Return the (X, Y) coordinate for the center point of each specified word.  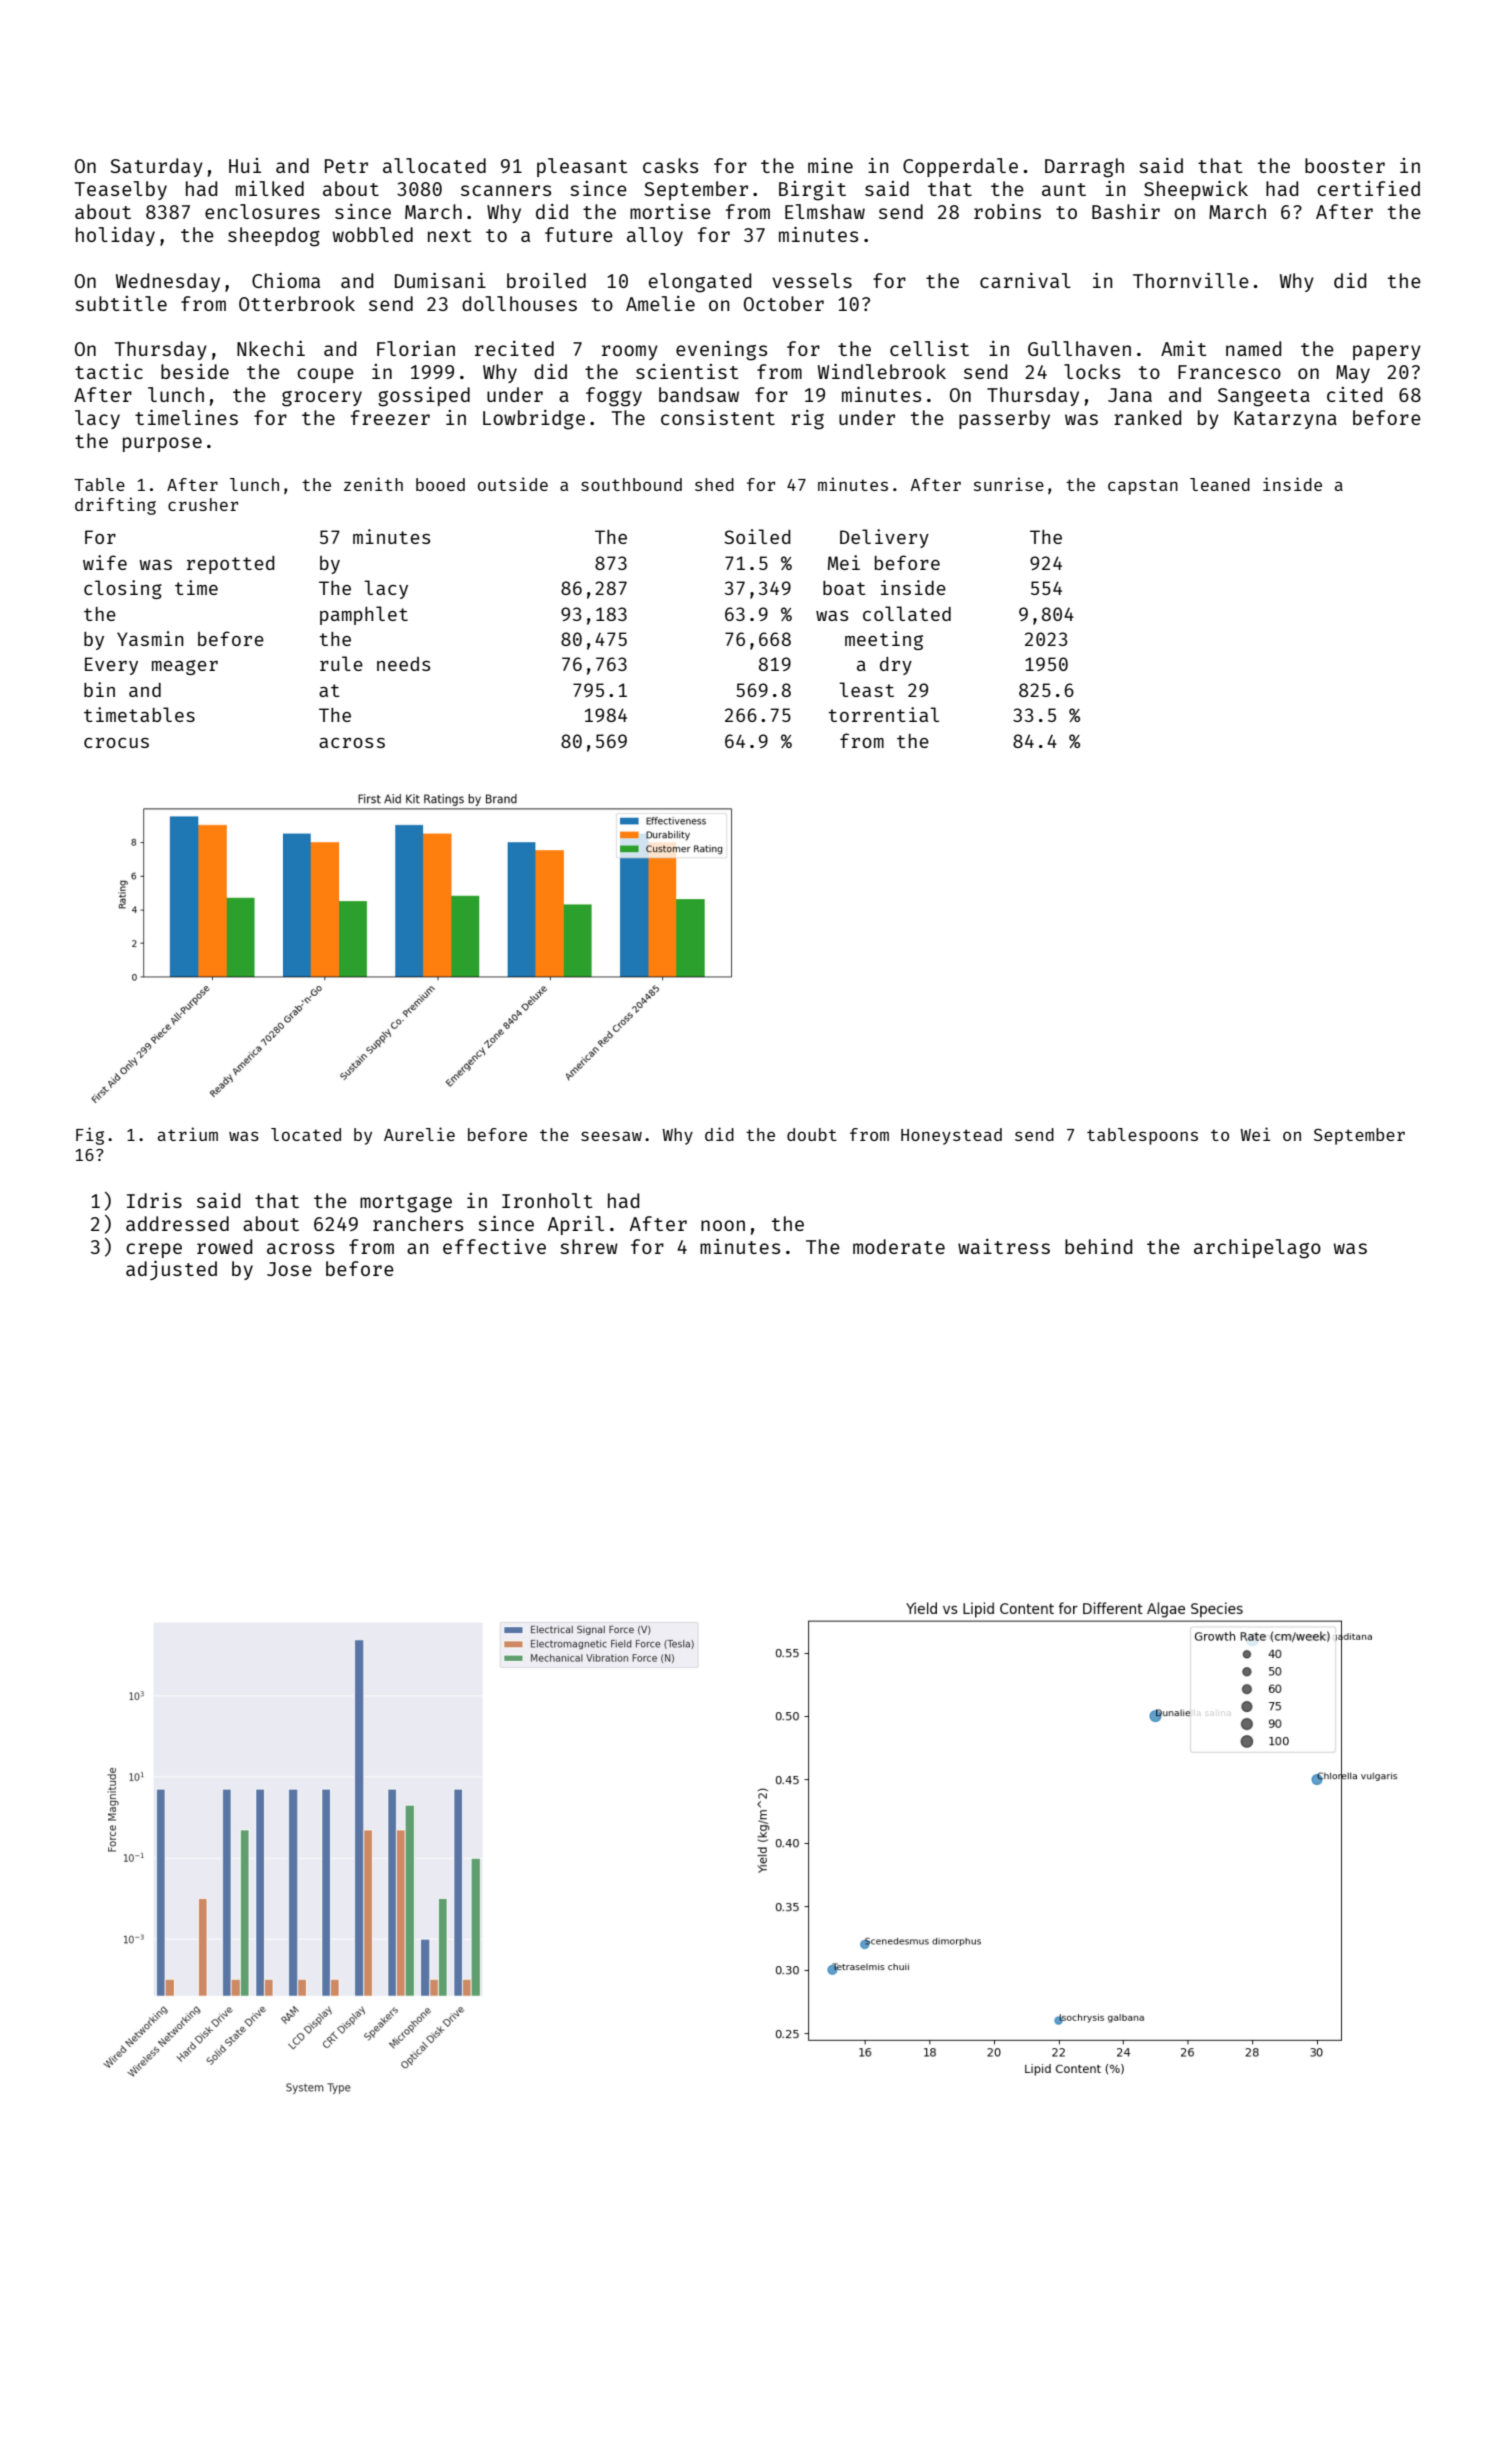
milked (270, 188)
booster (1345, 165)
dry (896, 666)
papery (1387, 352)
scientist (687, 371)
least (866, 689)
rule (341, 663)
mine (830, 165)
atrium (188, 1134)
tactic (109, 371)
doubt (812, 1134)
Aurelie (419, 1134)
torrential (883, 714)
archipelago (1257, 1249)
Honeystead (951, 1136)
